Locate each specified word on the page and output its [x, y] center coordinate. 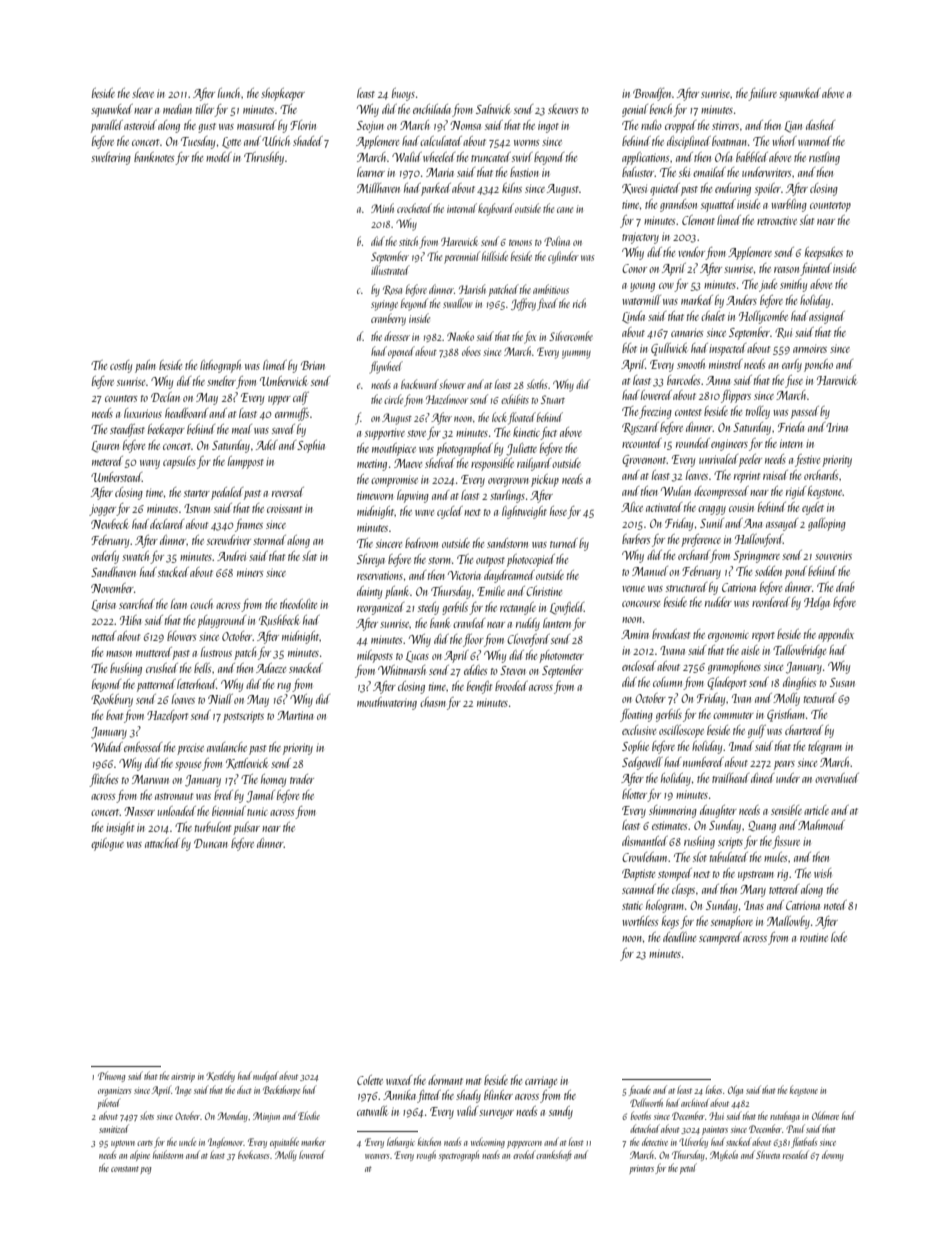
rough [426, 1156]
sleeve [143, 93]
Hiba [130, 620]
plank [397, 592]
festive [807, 460]
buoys [403, 94]
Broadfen [652, 94]
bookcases [253, 1155]
